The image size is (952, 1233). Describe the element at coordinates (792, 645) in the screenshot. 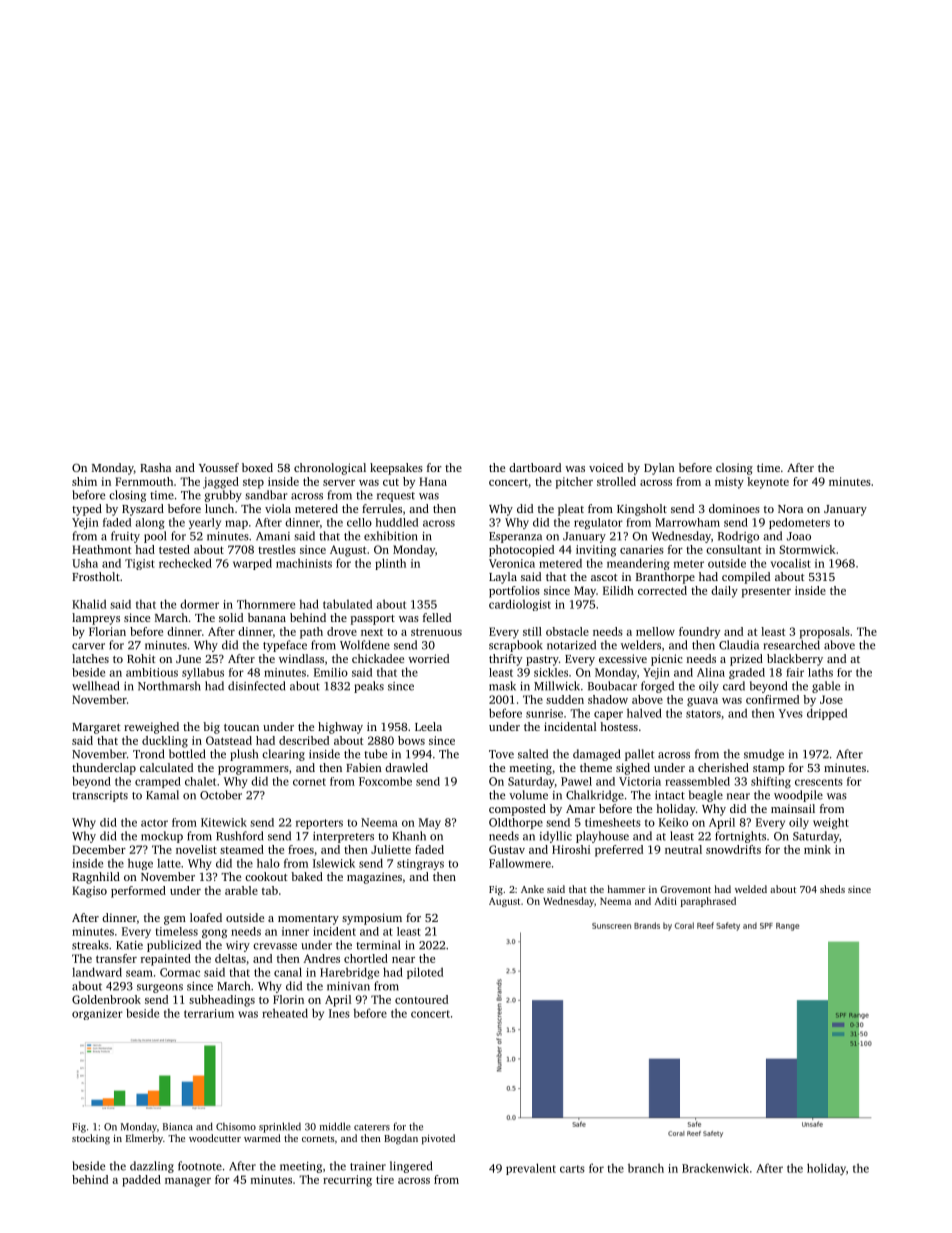

I see `researched` at that location.
